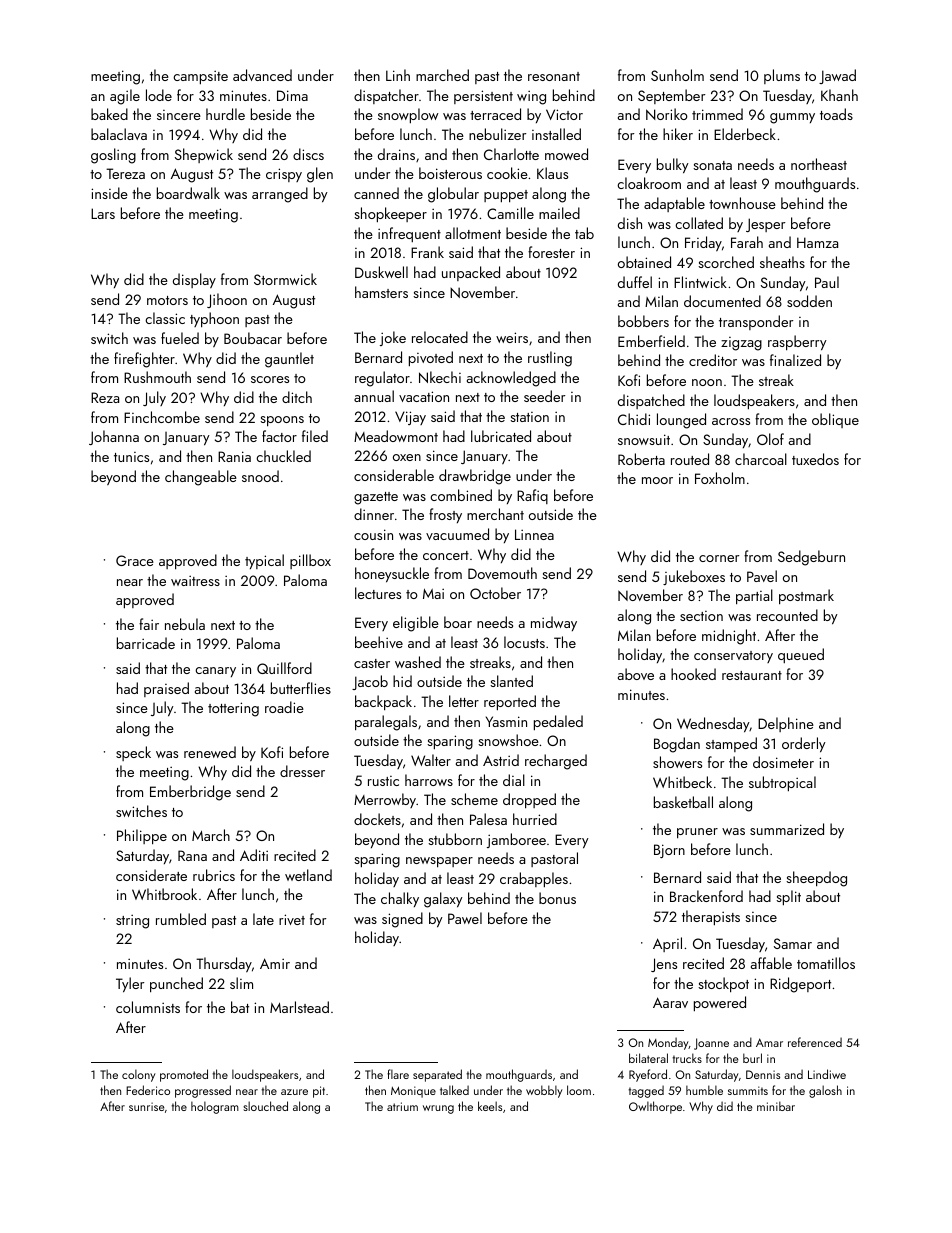 Image resolution: width=952 pixels, height=1233 pixels. I want to click on keels, so click(490, 1106).
